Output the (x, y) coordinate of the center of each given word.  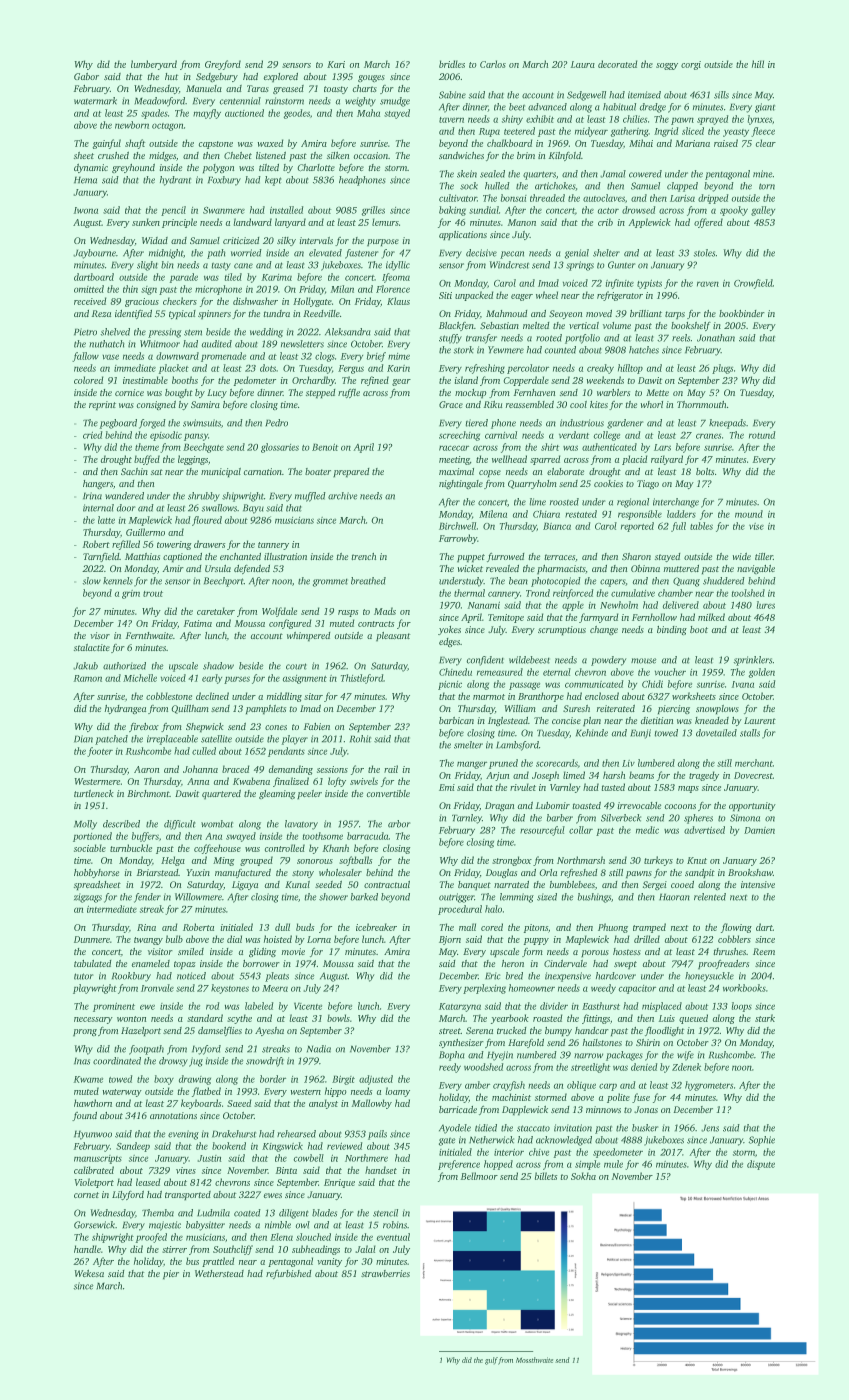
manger (472, 765)
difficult (179, 825)
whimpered (308, 636)
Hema (85, 180)
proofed (151, 1238)
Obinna (645, 568)
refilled (126, 545)
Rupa (489, 132)
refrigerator (620, 296)
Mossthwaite (534, 1360)
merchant (754, 763)
